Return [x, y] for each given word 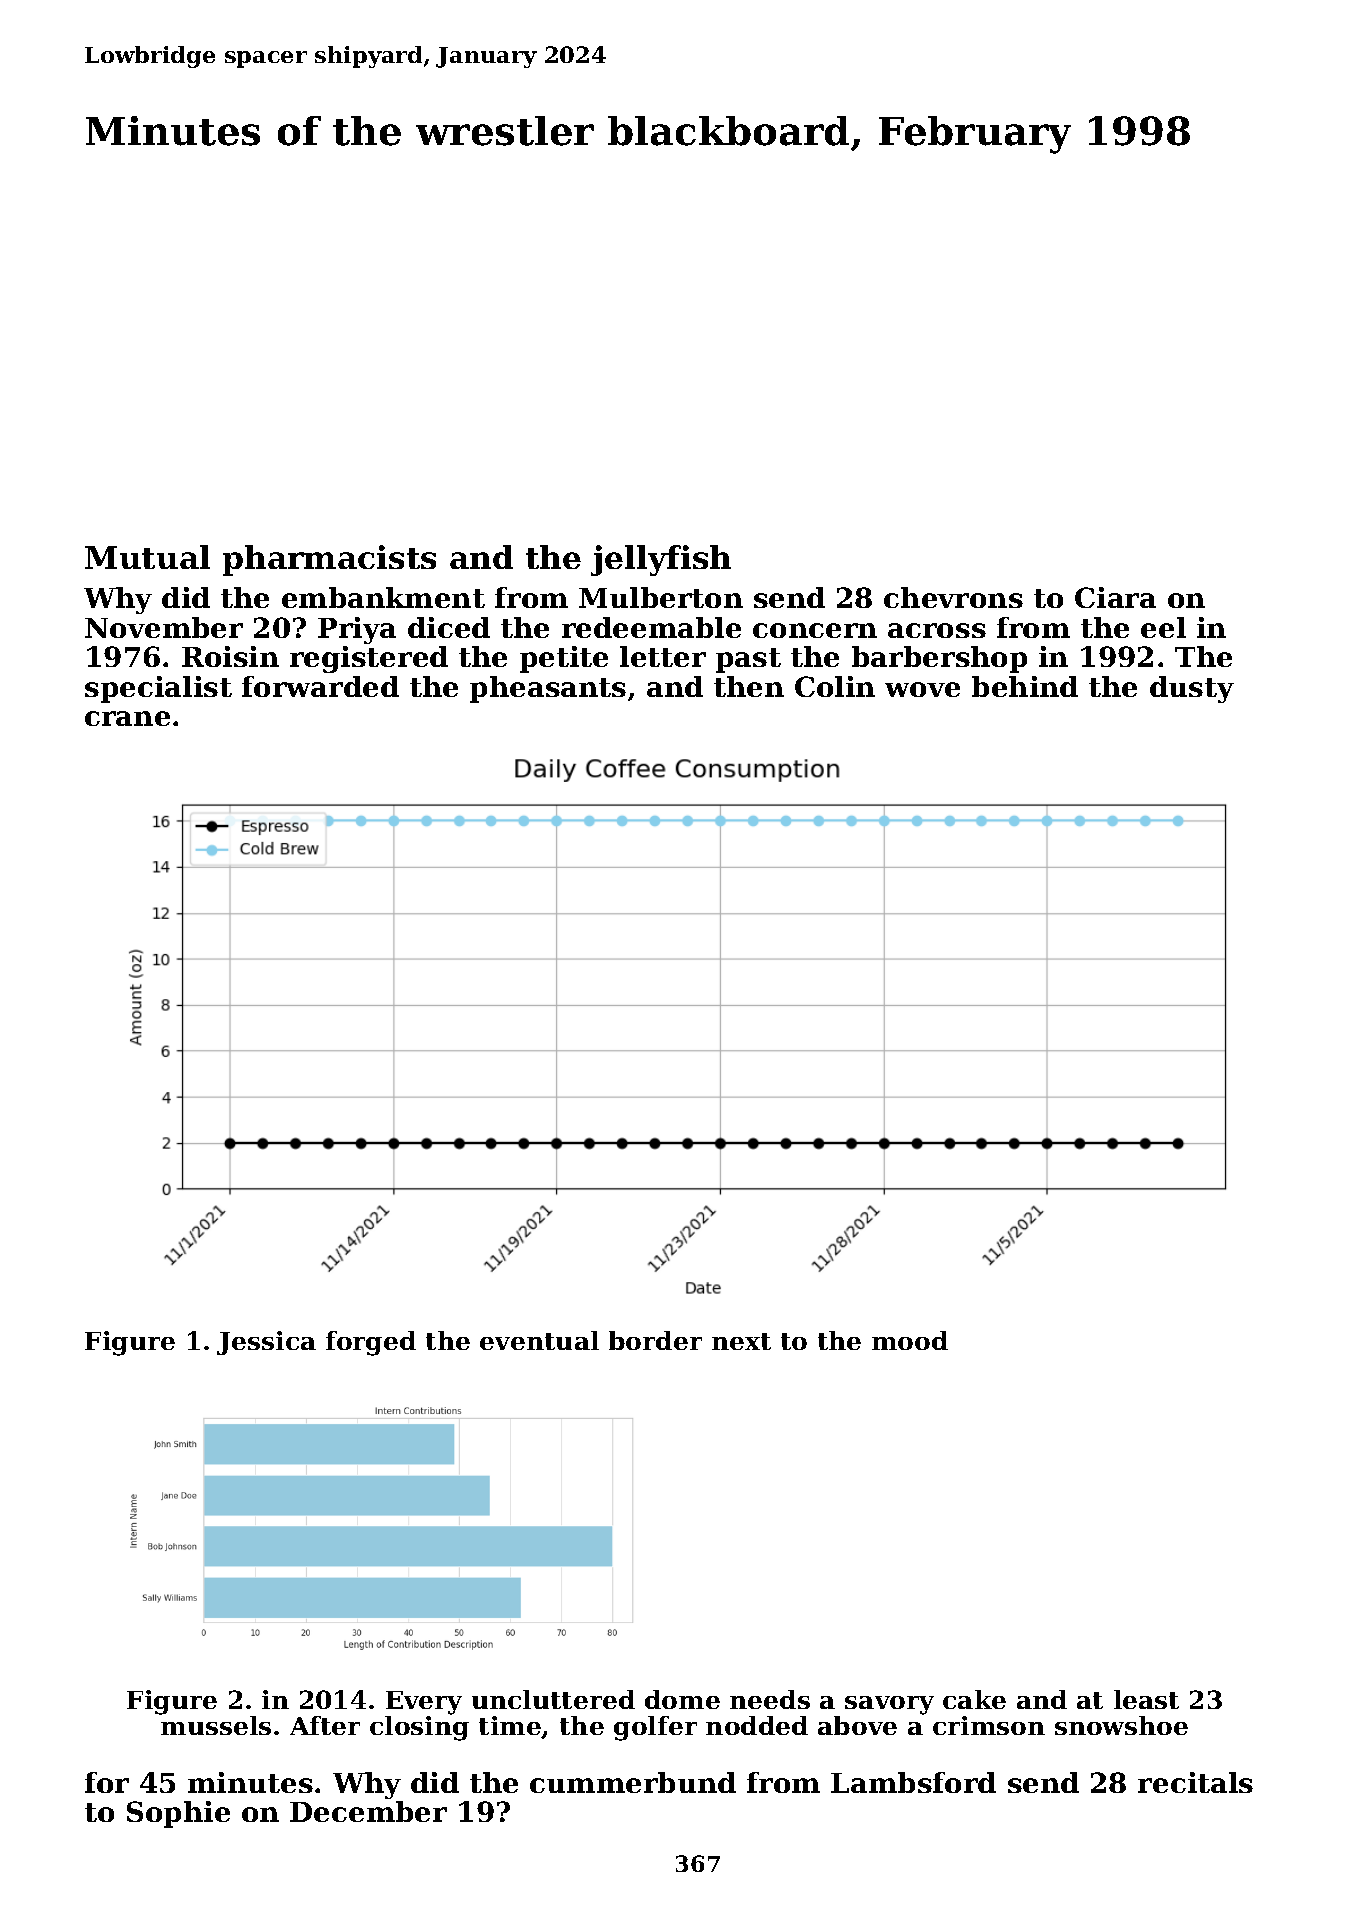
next [741, 1341]
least [1146, 1699]
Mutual [147, 557]
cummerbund [633, 1782]
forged [371, 1343]
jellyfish [661, 560]
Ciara [1115, 597]
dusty [1192, 689]
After [325, 1725]
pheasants [548, 689]
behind [1025, 686]
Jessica [266, 1343]
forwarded [320, 686]
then [749, 686]
